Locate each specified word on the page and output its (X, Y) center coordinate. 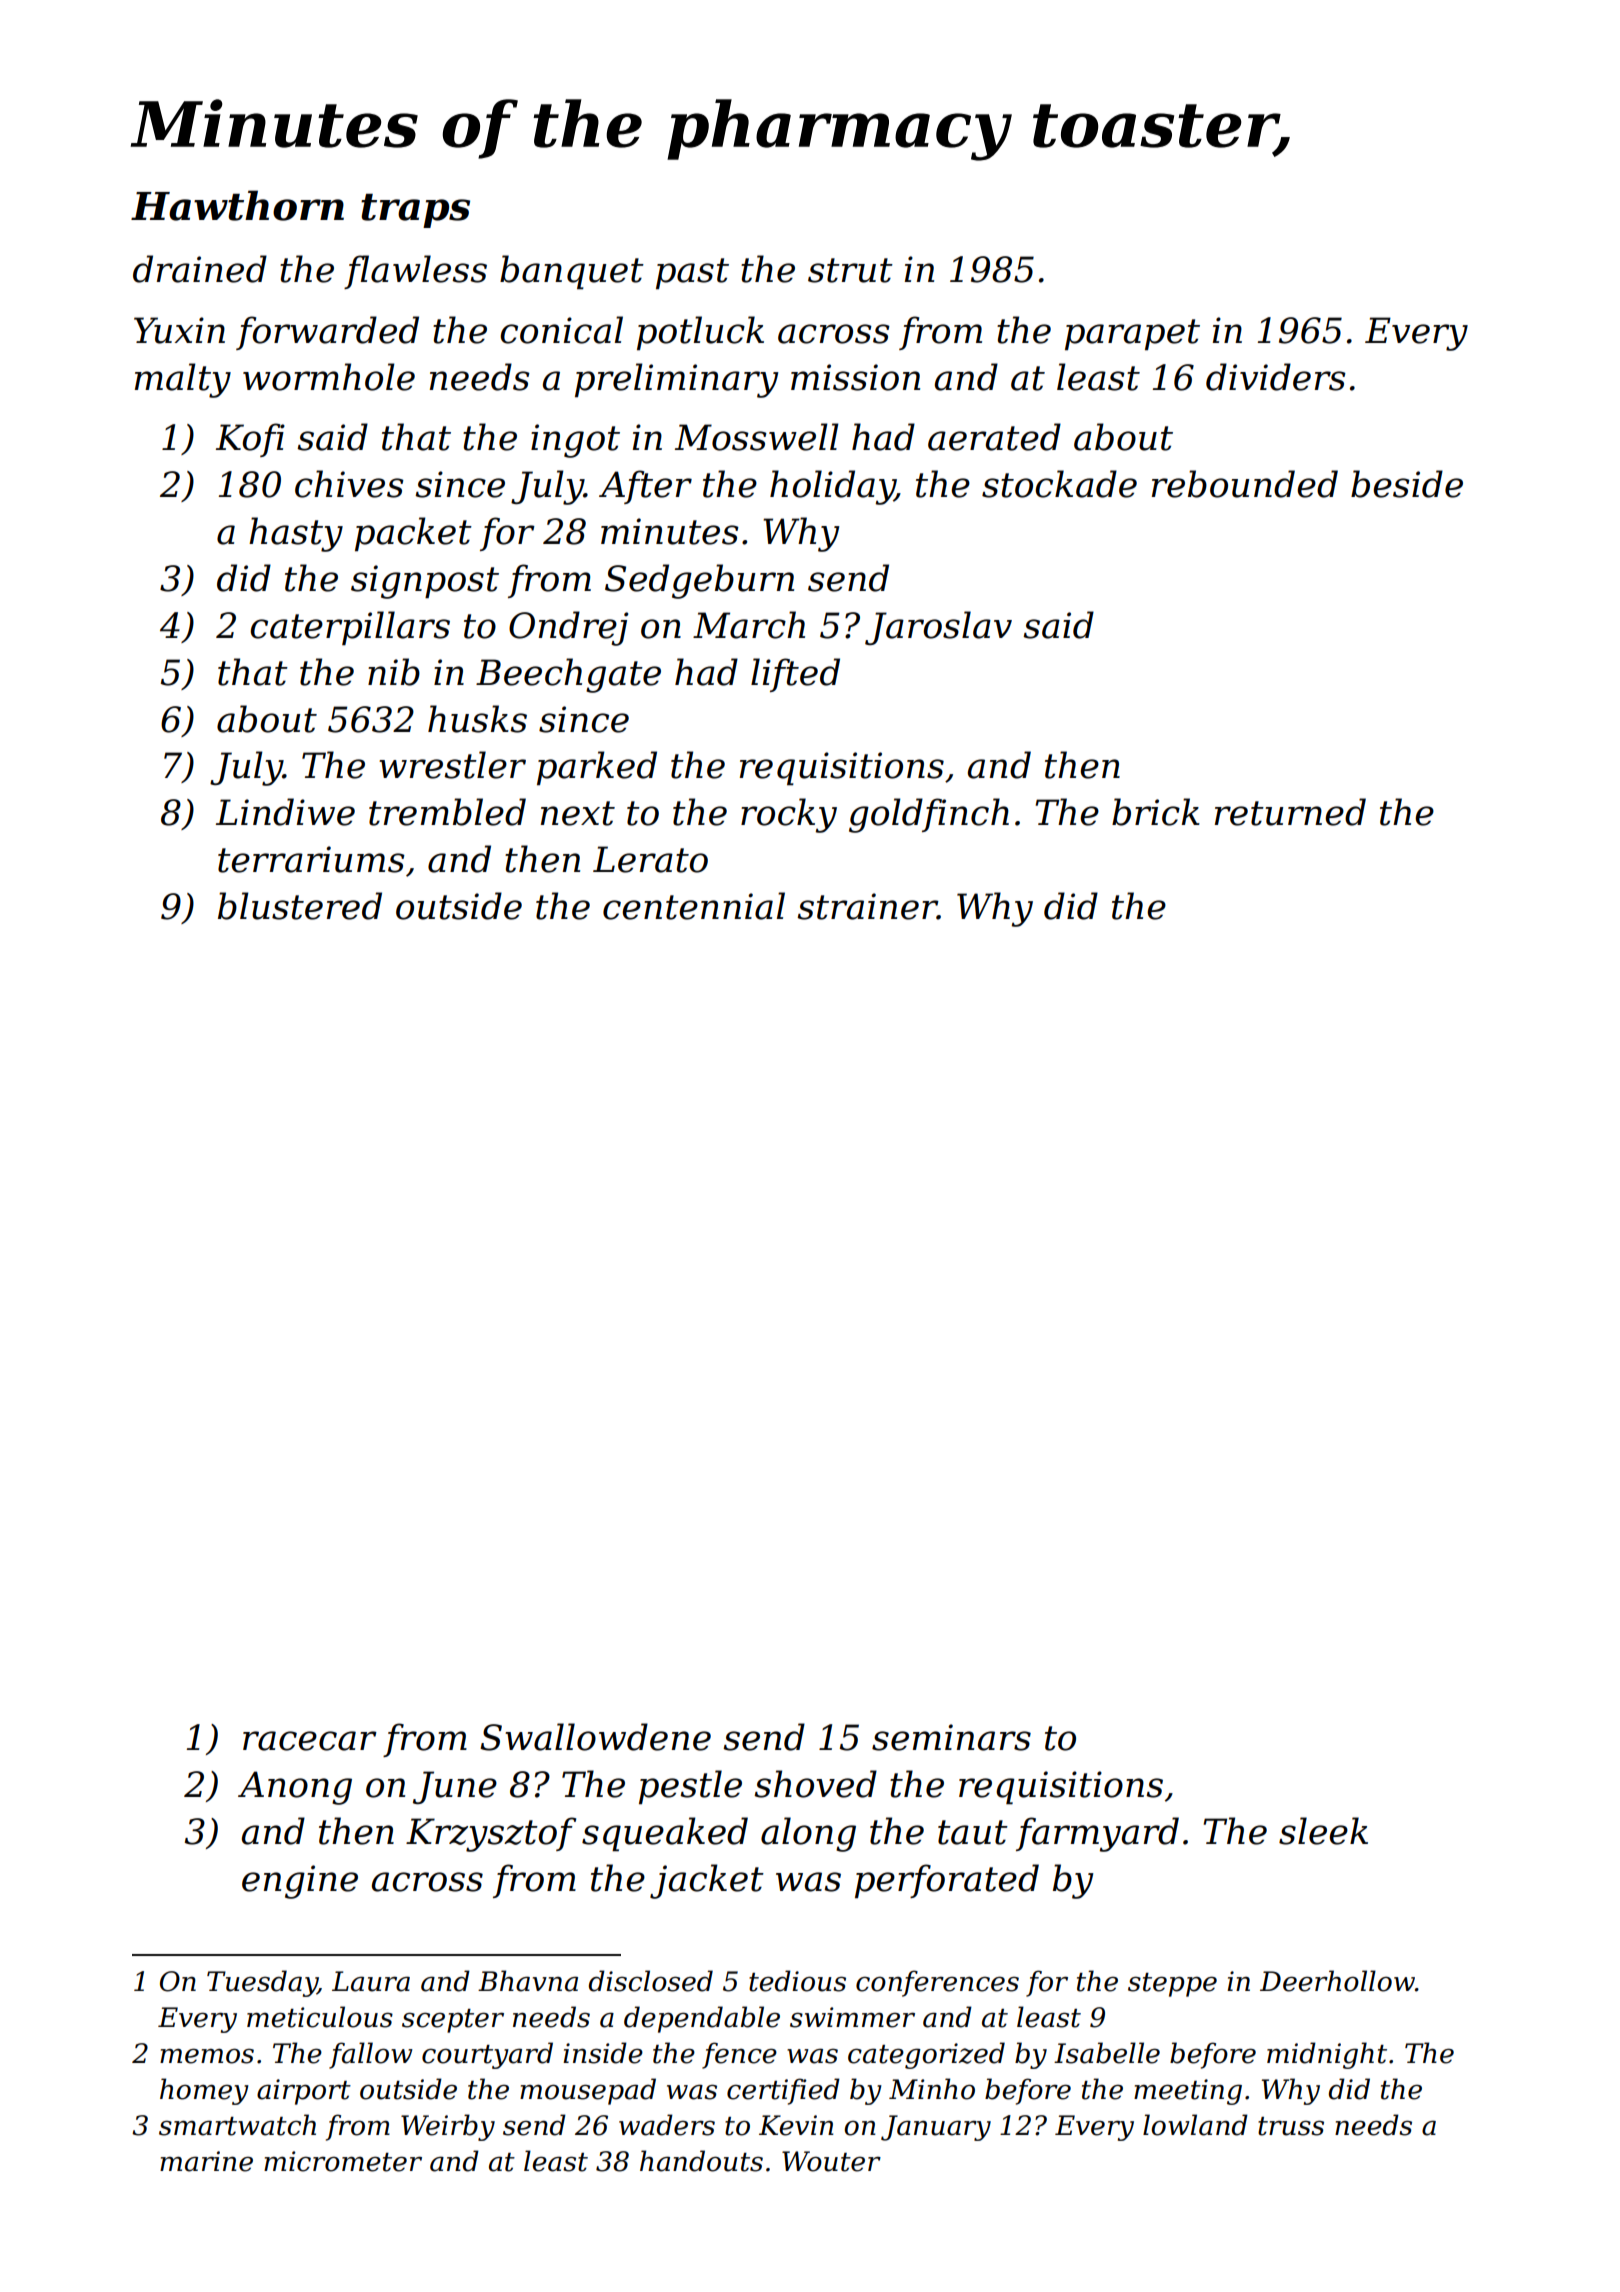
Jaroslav (938, 628)
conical (561, 330)
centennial (694, 906)
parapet (1132, 335)
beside (1407, 484)
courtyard (487, 2055)
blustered (300, 906)
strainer (867, 906)
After (645, 487)
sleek (1323, 1831)
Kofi (250, 440)
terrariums (311, 859)
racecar (310, 1741)
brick (1156, 812)
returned (1290, 812)
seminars (951, 1737)
